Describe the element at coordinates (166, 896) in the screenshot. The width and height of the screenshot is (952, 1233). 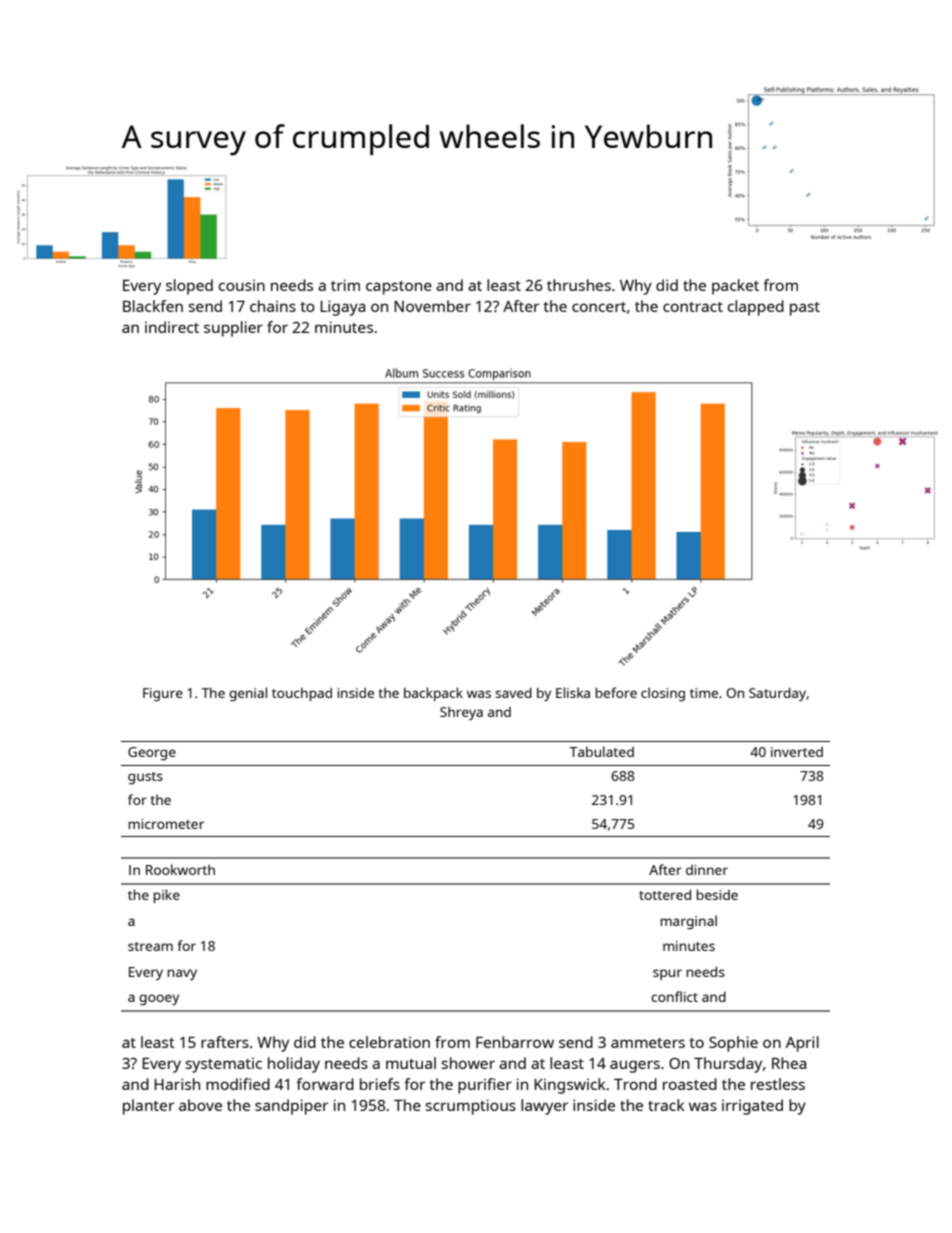
I see `pike` at that location.
